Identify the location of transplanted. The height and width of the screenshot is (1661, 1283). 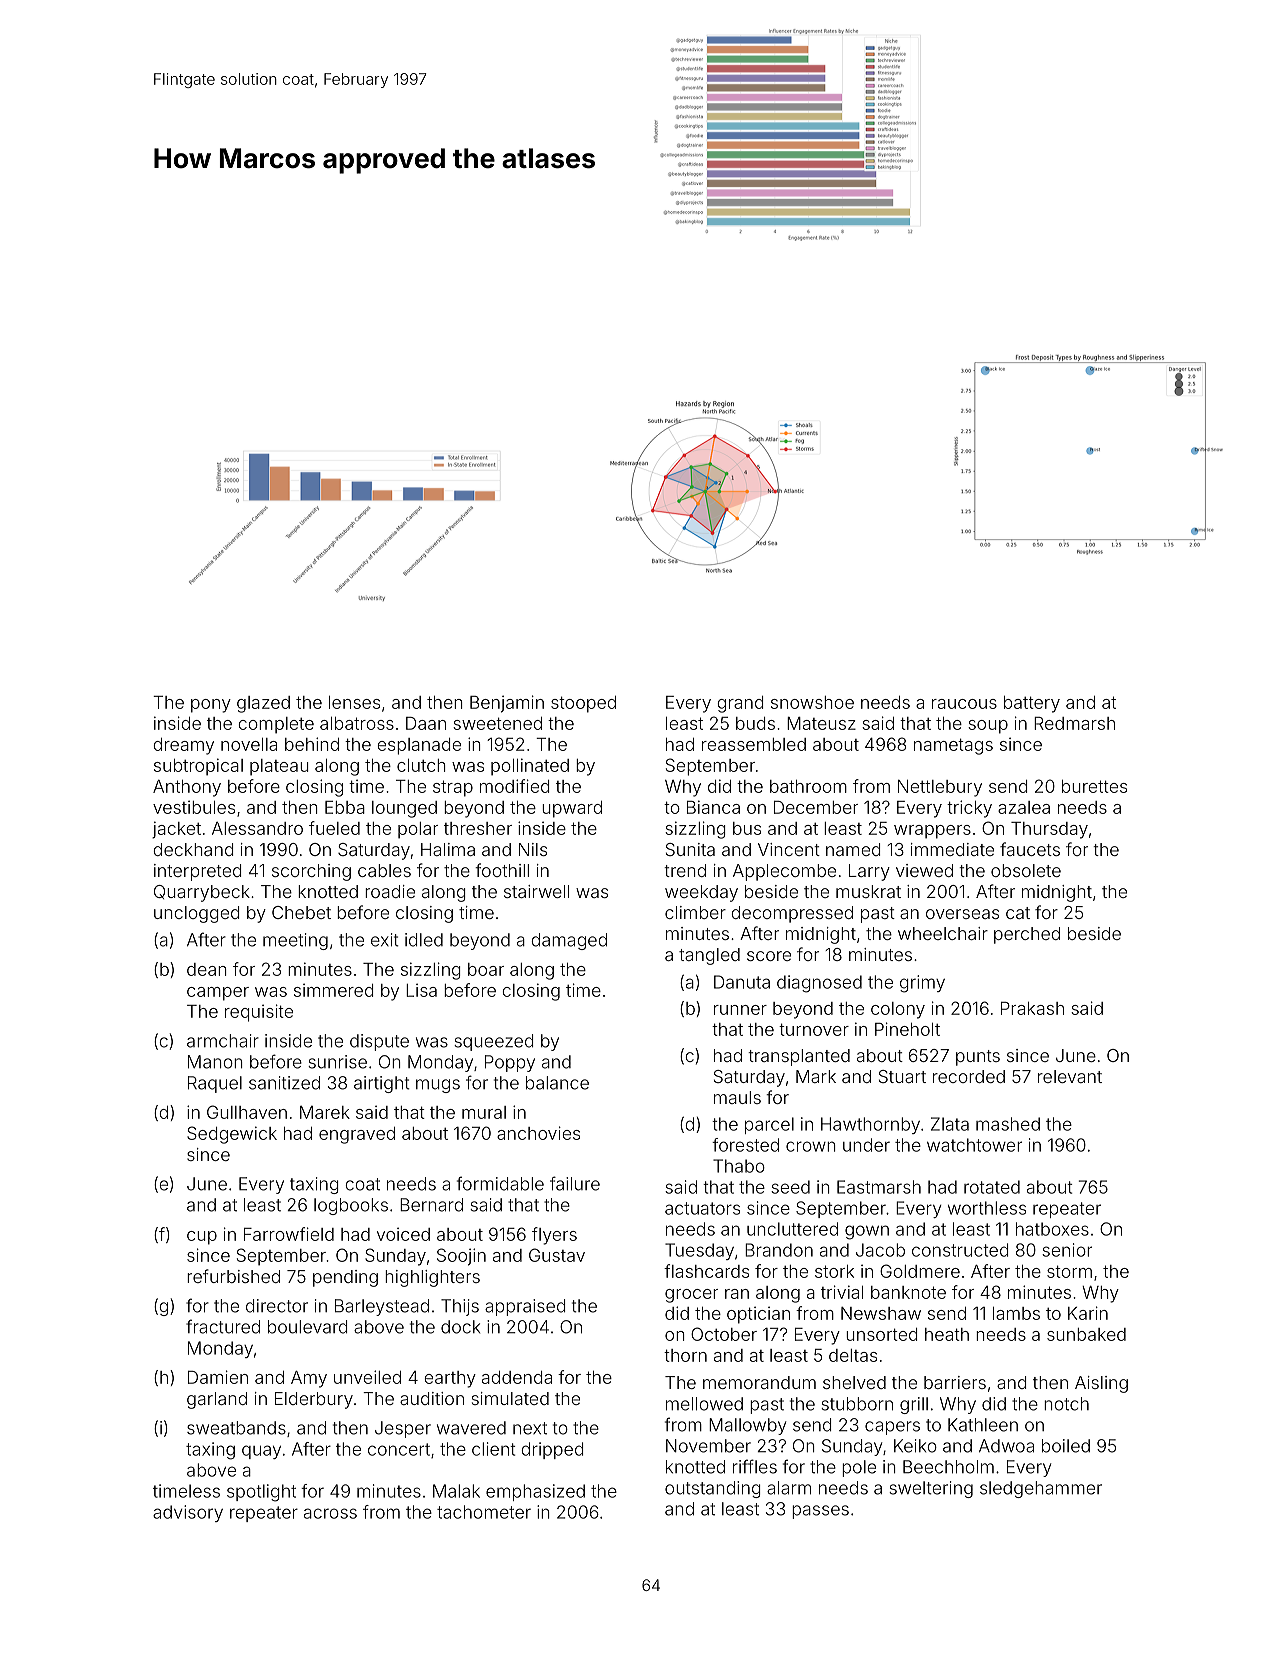
(799, 1057).
